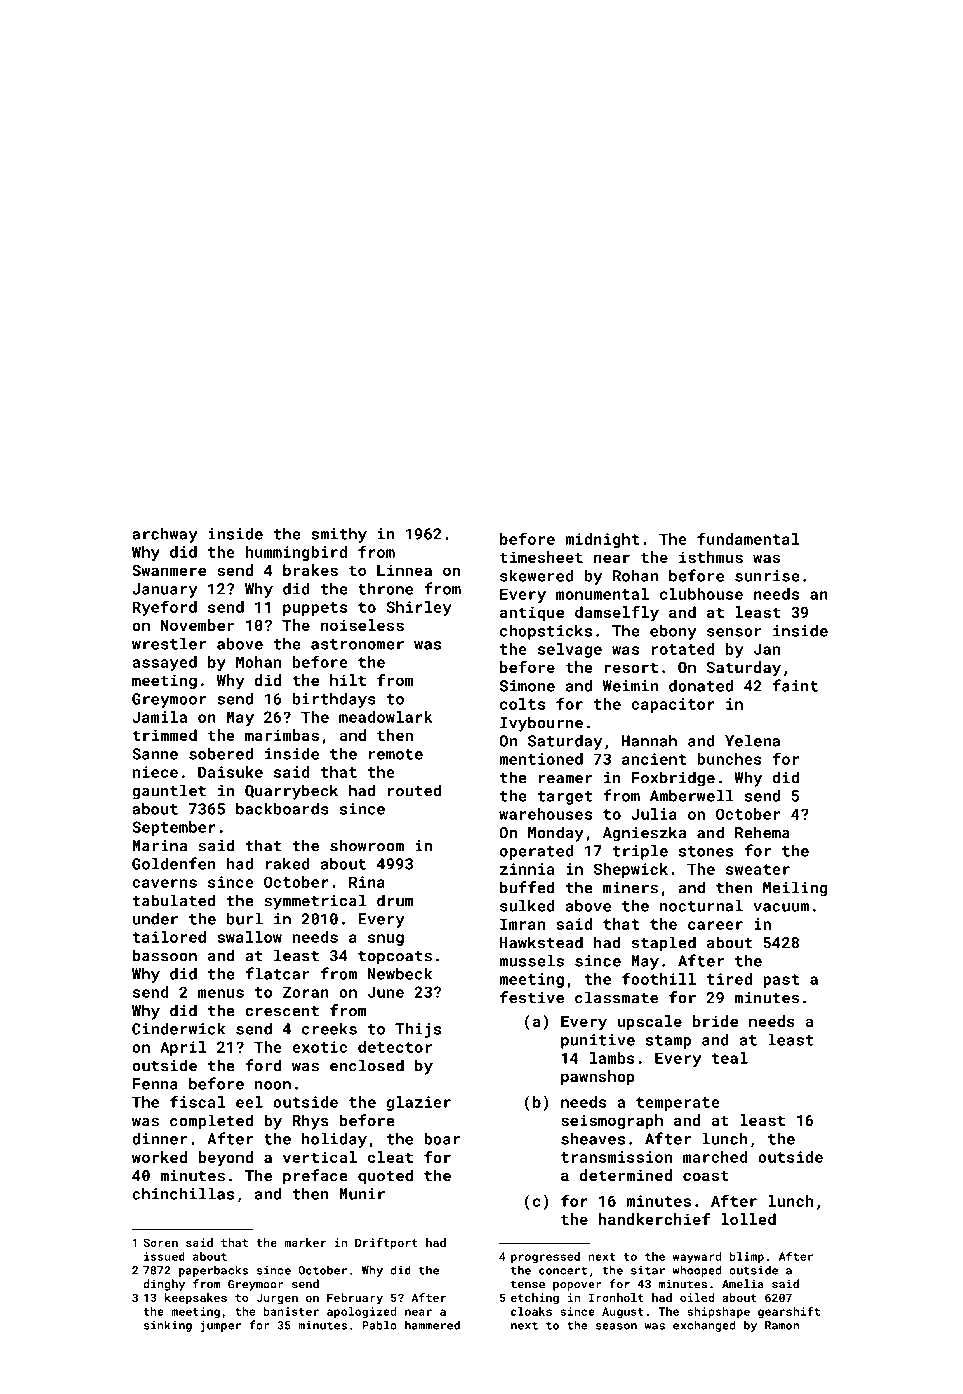 This page has height=1394, width=963. What do you see at coordinates (168, 1326) in the page?
I see `sinking` at bounding box center [168, 1326].
